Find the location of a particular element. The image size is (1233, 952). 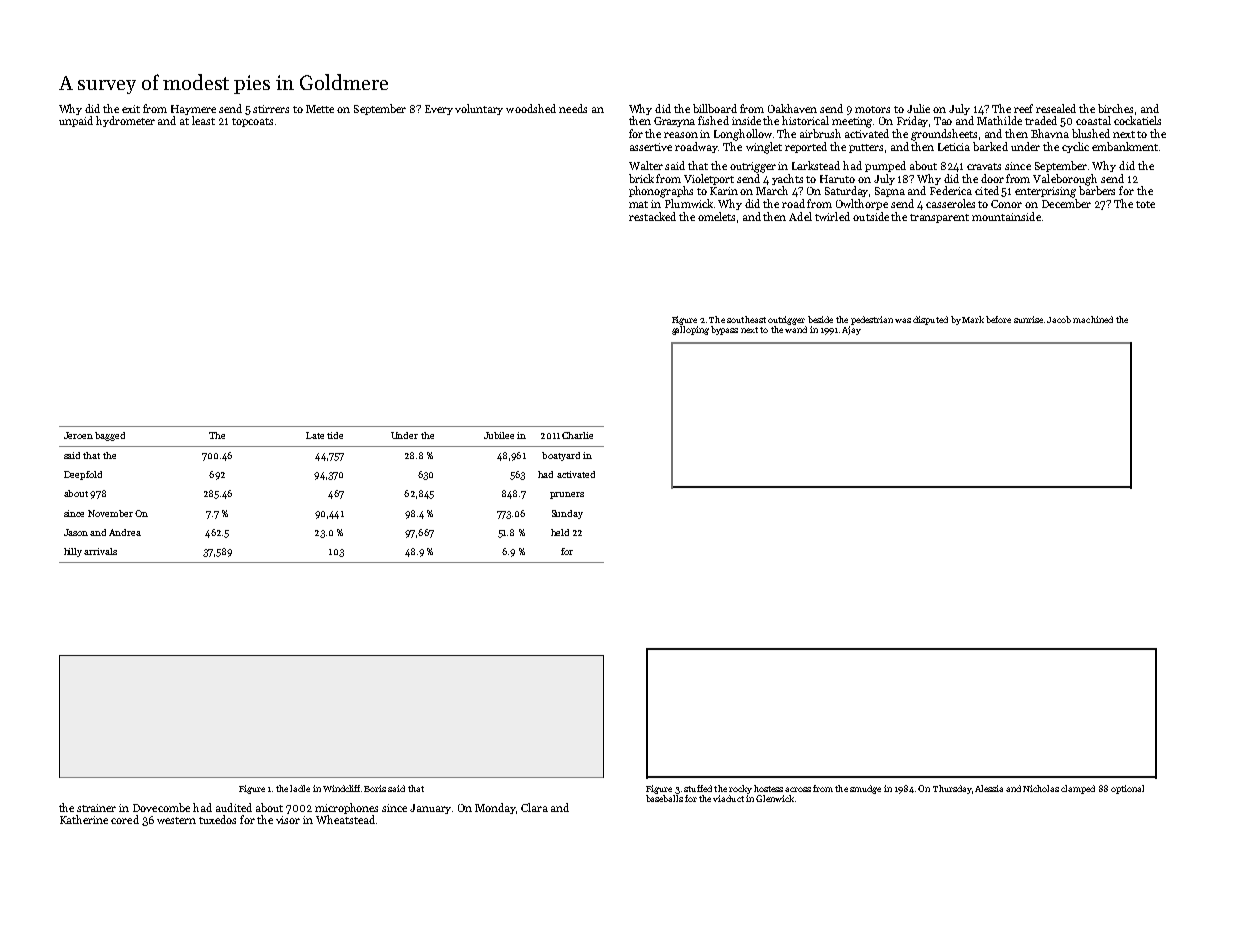

Andrea is located at coordinates (125, 532).
